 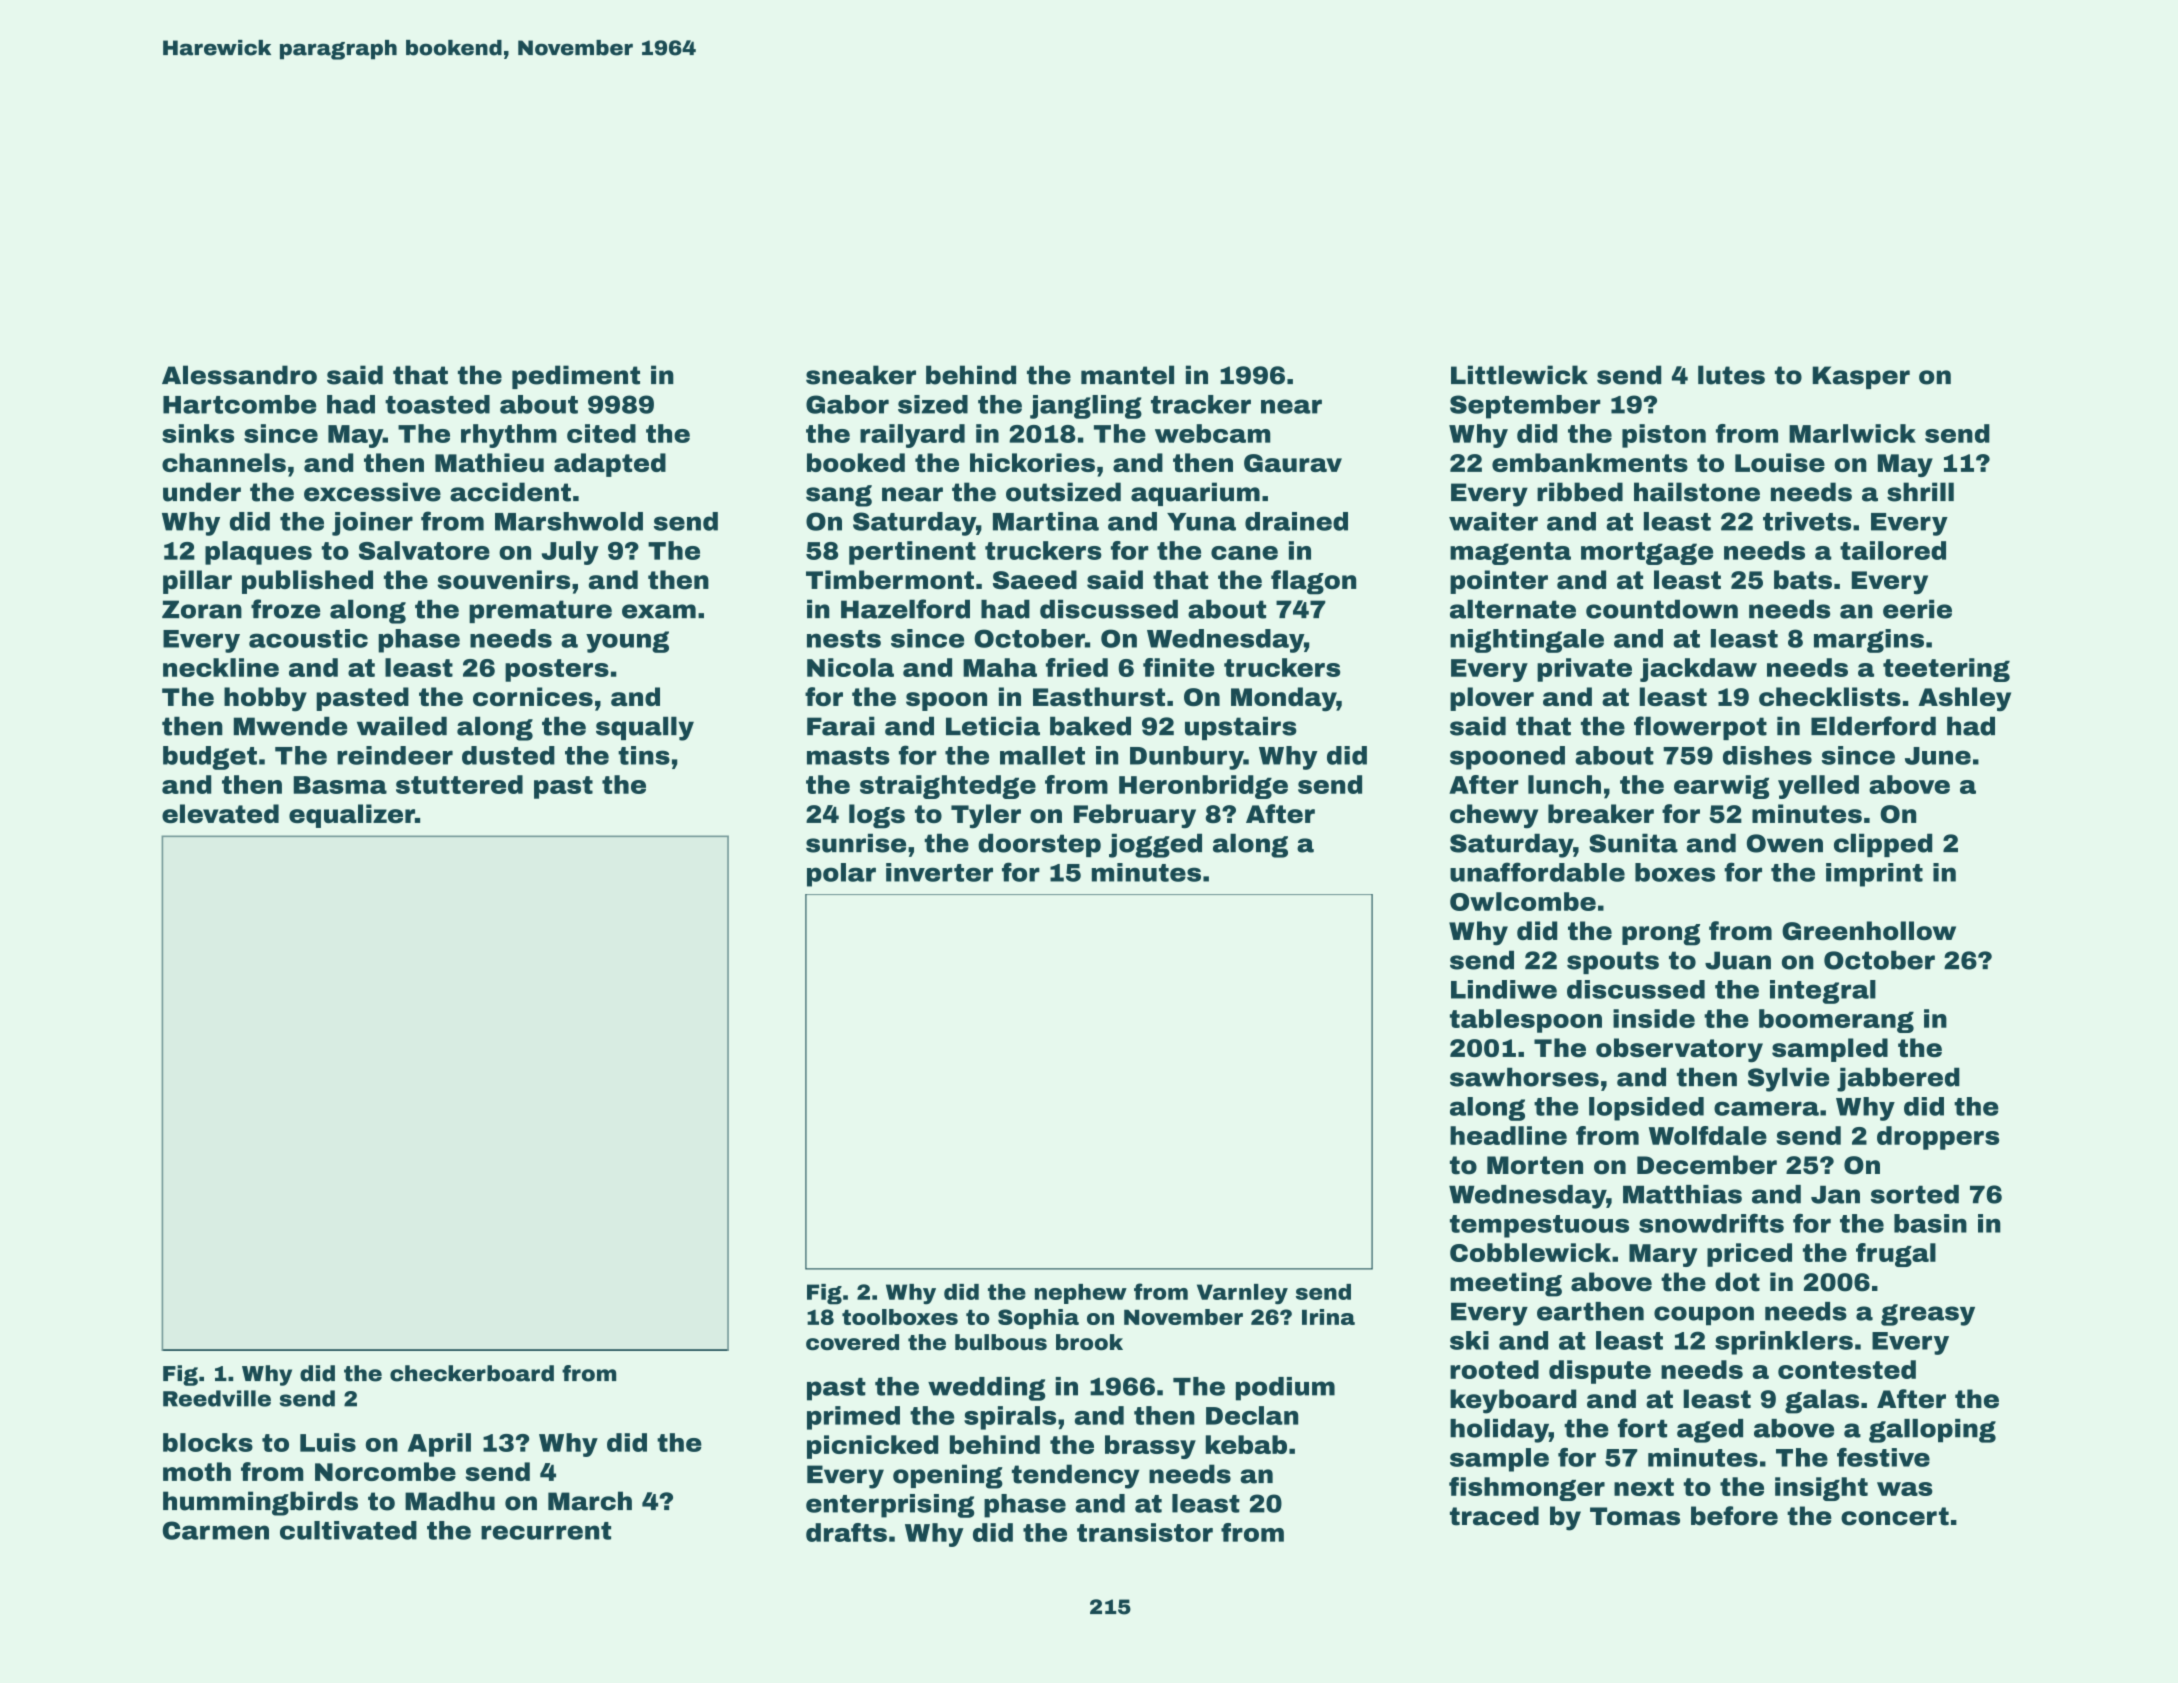 I want to click on Gabor, so click(x=847, y=404).
